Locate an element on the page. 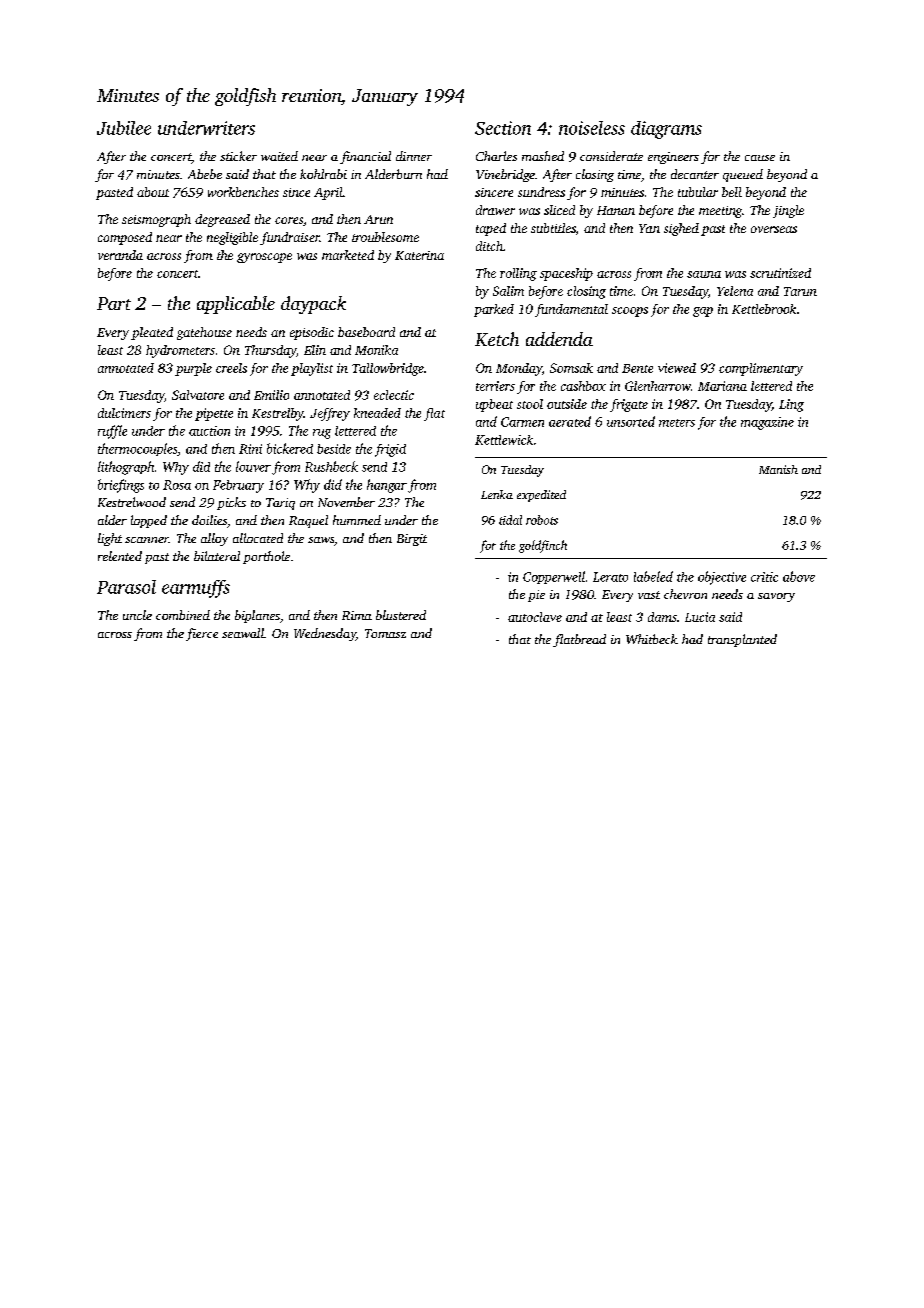  fierce is located at coordinates (202, 634).
